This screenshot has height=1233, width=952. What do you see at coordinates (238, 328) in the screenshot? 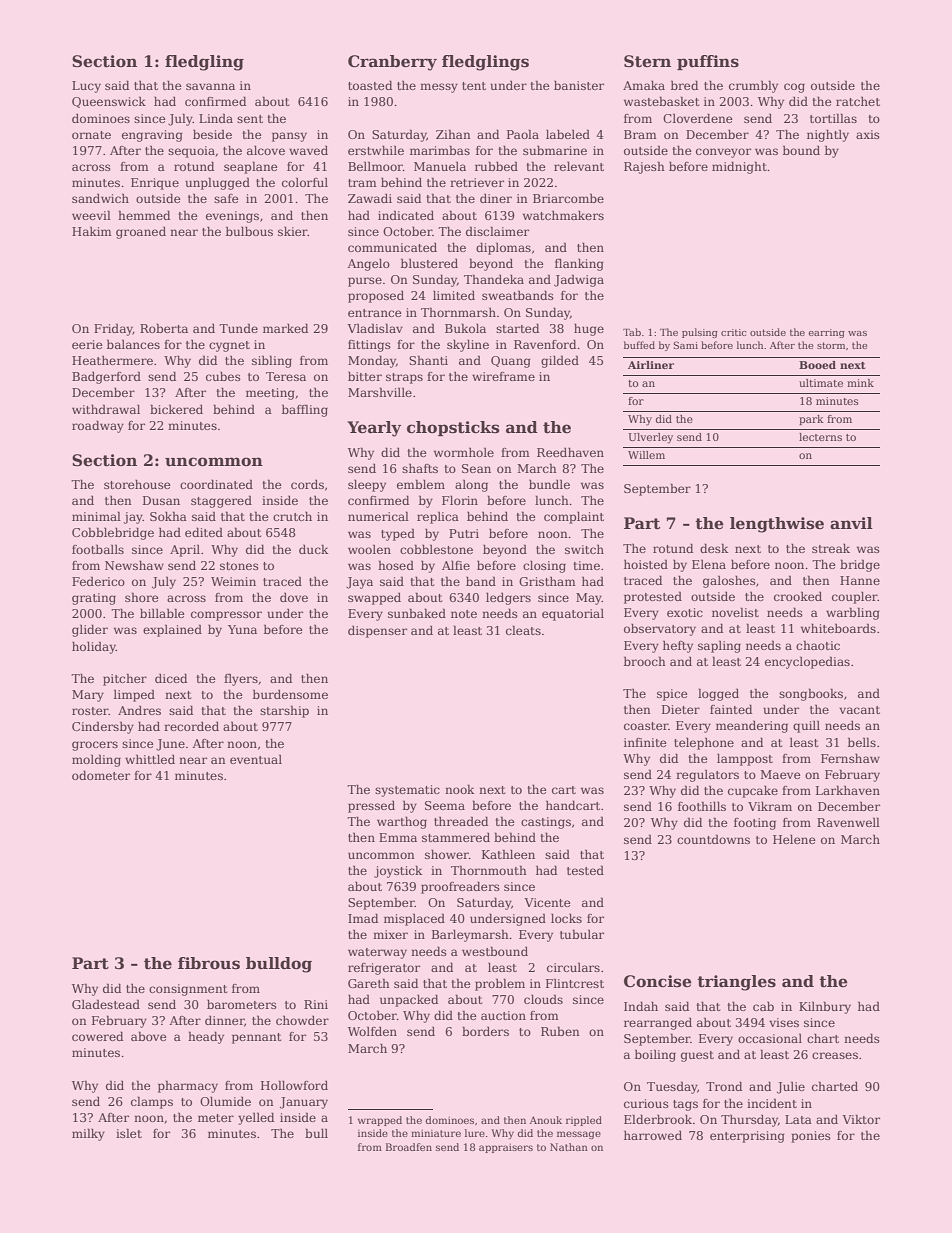
I see `Tunde` at bounding box center [238, 328].
